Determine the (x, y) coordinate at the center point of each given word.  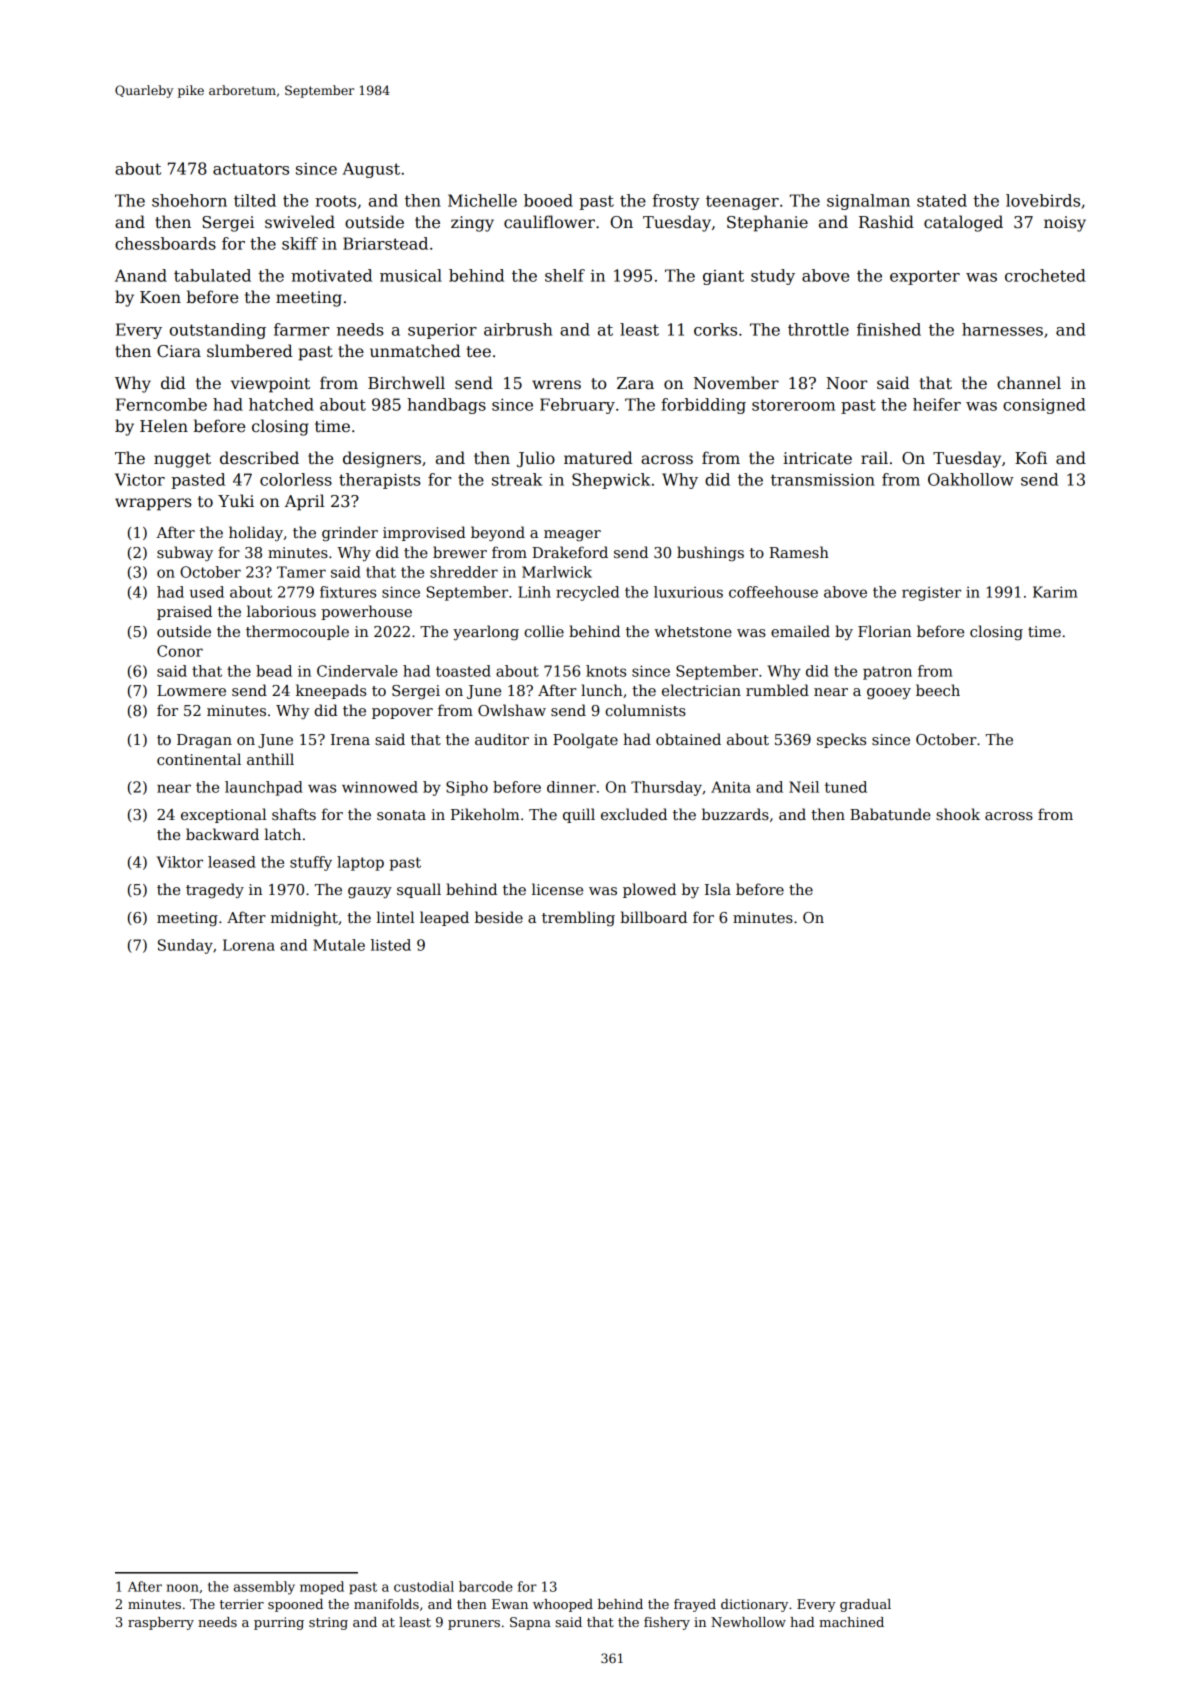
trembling (578, 918)
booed (548, 200)
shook (958, 814)
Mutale (339, 945)
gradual (865, 1605)
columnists (645, 710)
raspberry (161, 1623)
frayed (695, 1605)
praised (184, 612)
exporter (925, 277)
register (931, 594)
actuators (251, 169)
